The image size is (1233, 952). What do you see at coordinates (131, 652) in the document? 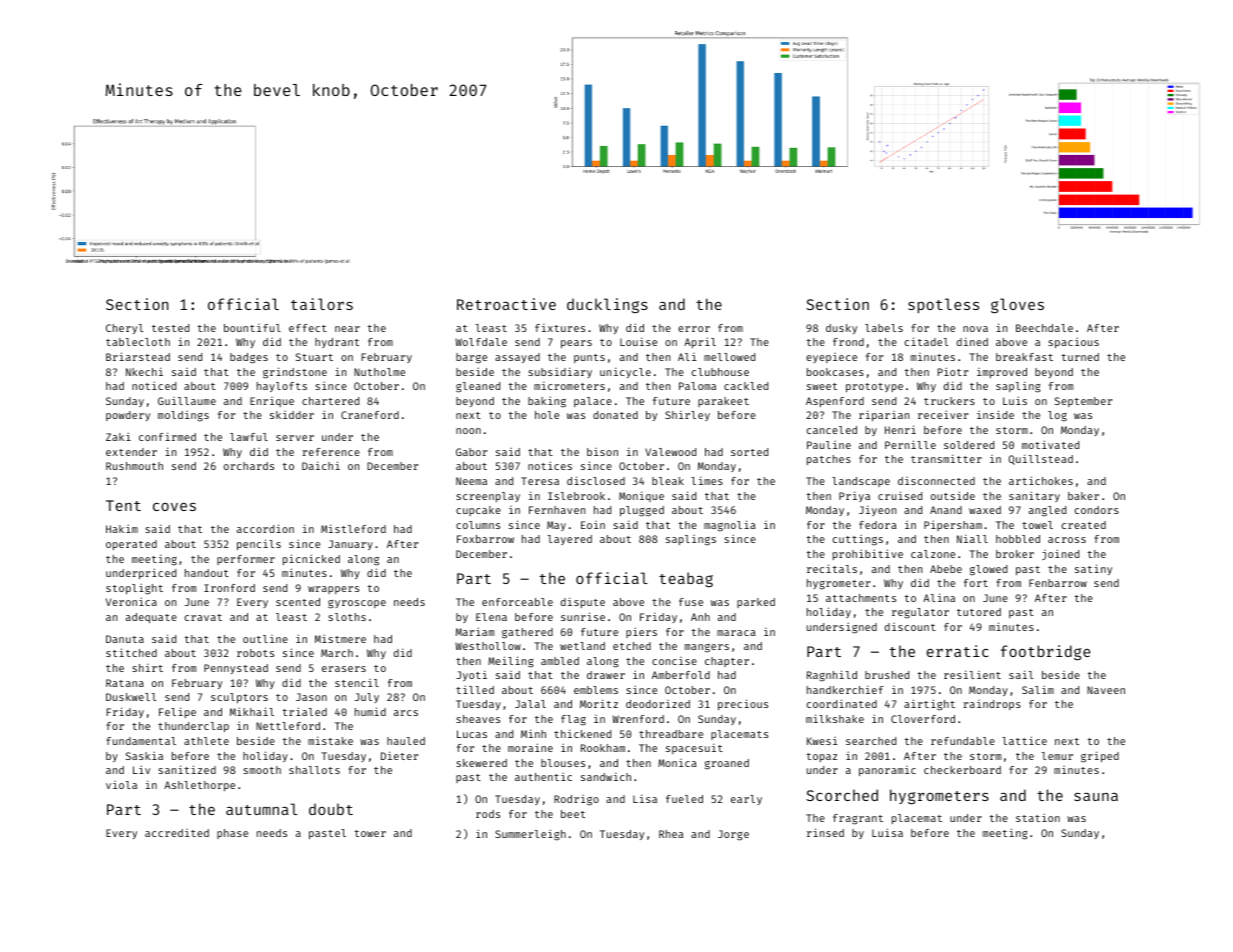
I see `stitched` at bounding box center [131, 652].
